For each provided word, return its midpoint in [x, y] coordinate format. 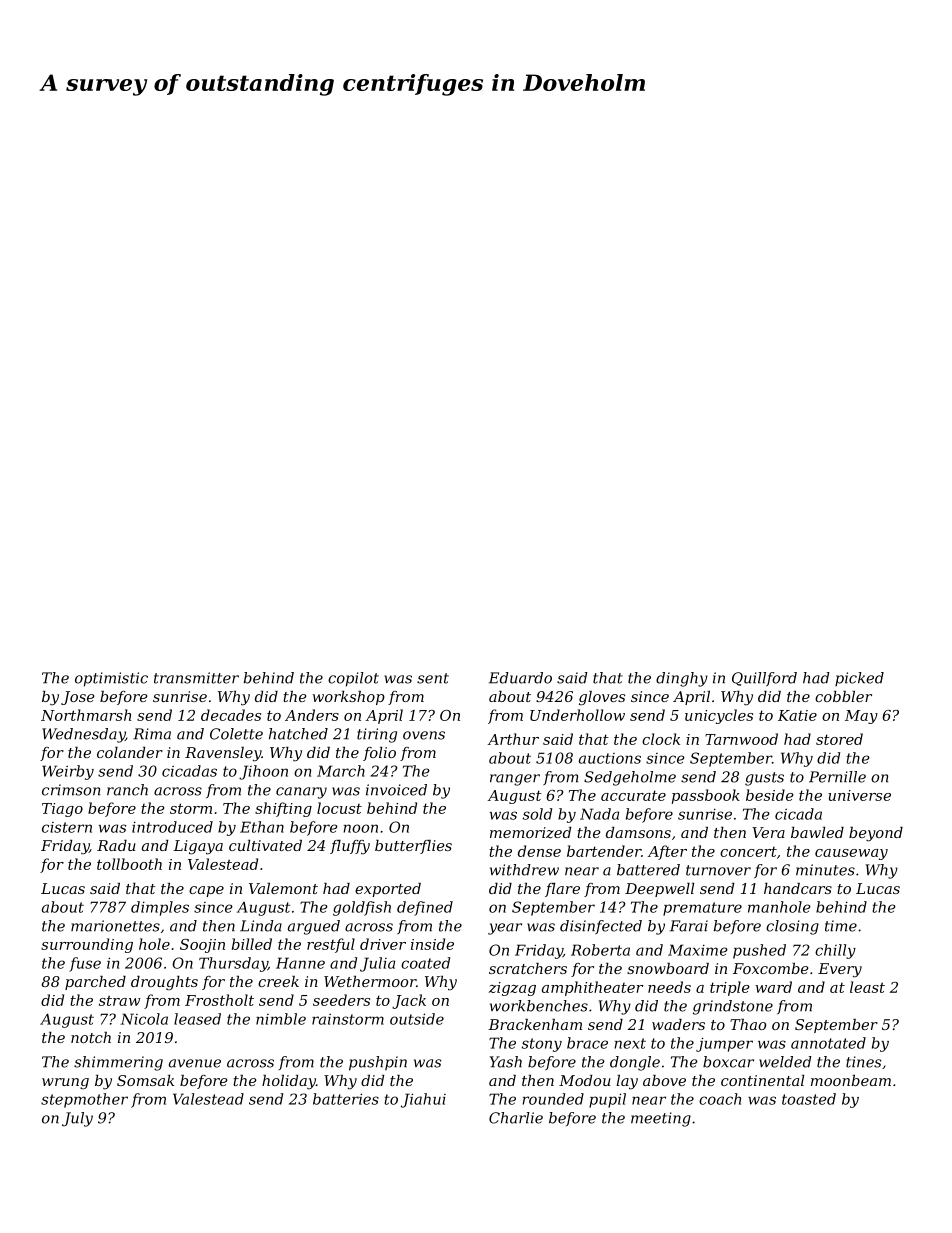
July [77, 1119]
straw [119, 1000]
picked [859, 679]
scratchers [528, 968]
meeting [661, 1119]
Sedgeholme [630, 778]
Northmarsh [86, 715]
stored [839, 739]
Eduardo [520, 678]
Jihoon [263, 772]
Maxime [698, 950]
